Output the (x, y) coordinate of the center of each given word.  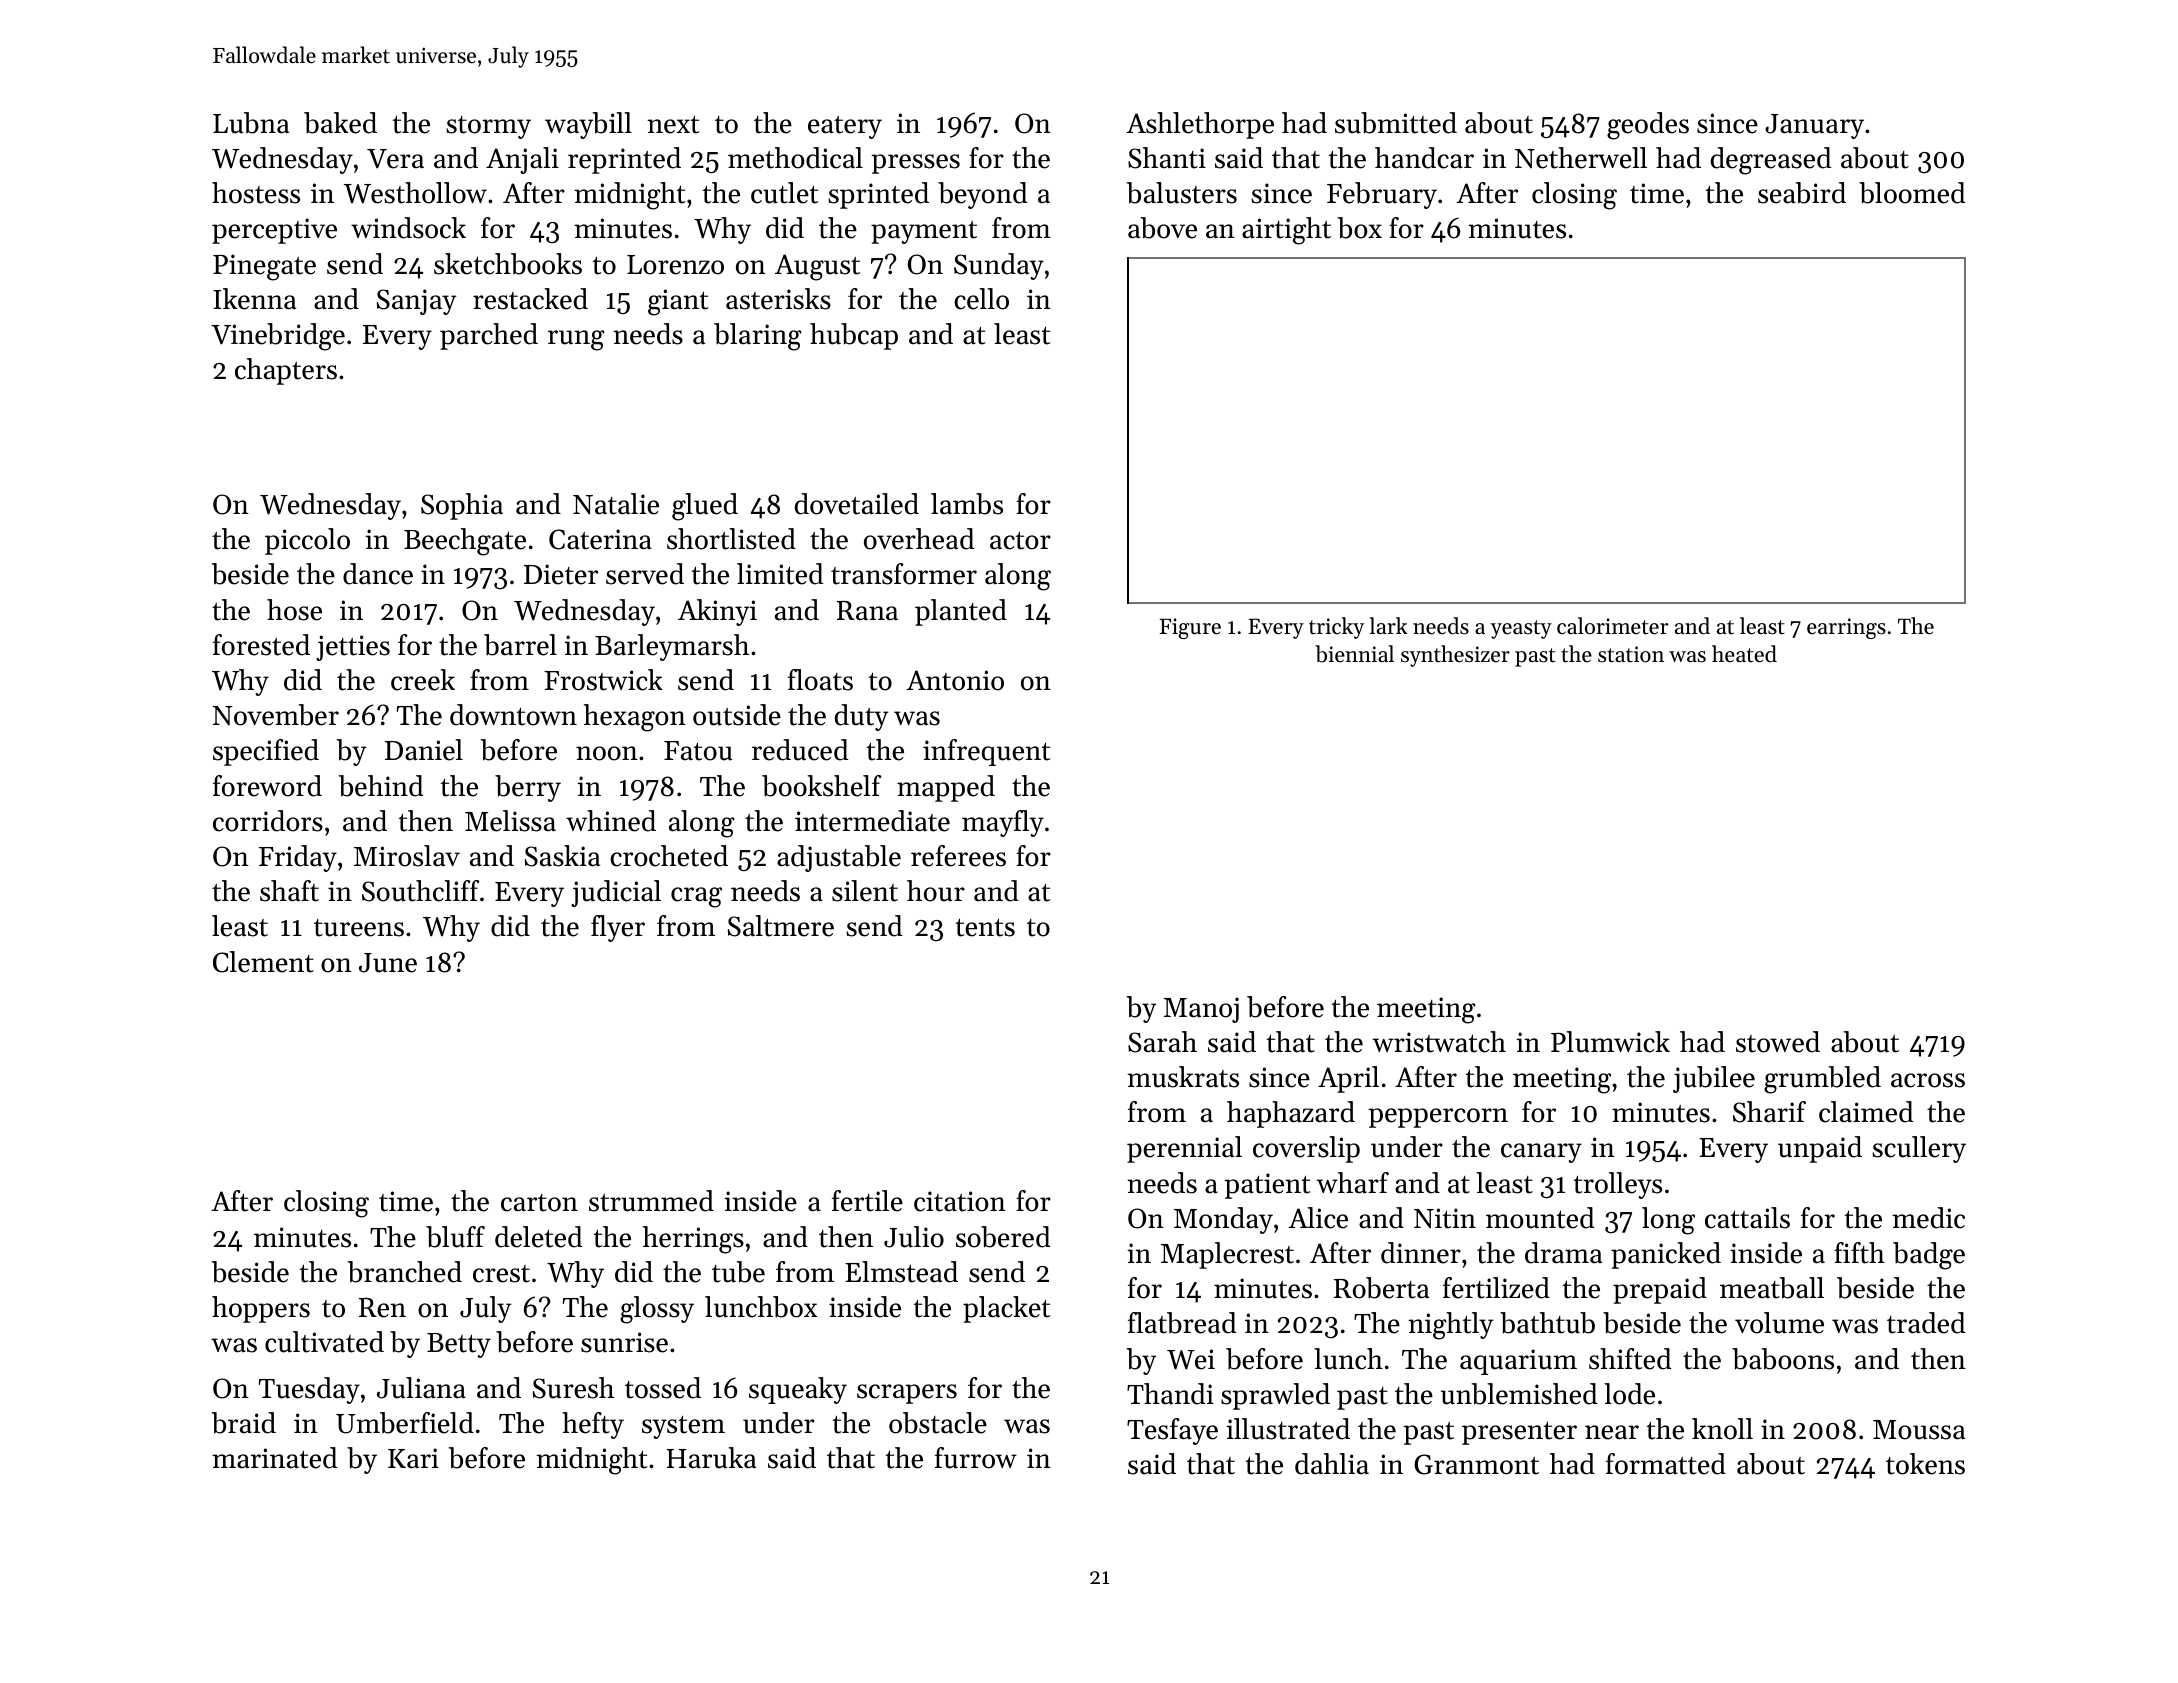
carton (539, 1203)
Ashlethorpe (1200, 125)
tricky (1336, 628)
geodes (1648, 126)
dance (378, 574)
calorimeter (1612, 626)
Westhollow (415, 193)
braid (244, 1423)
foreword (267, 786)
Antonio (955, 680)
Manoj (1201, 1010)
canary (1541, 1153)
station (1631, 654)
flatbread (1182, 1323)
